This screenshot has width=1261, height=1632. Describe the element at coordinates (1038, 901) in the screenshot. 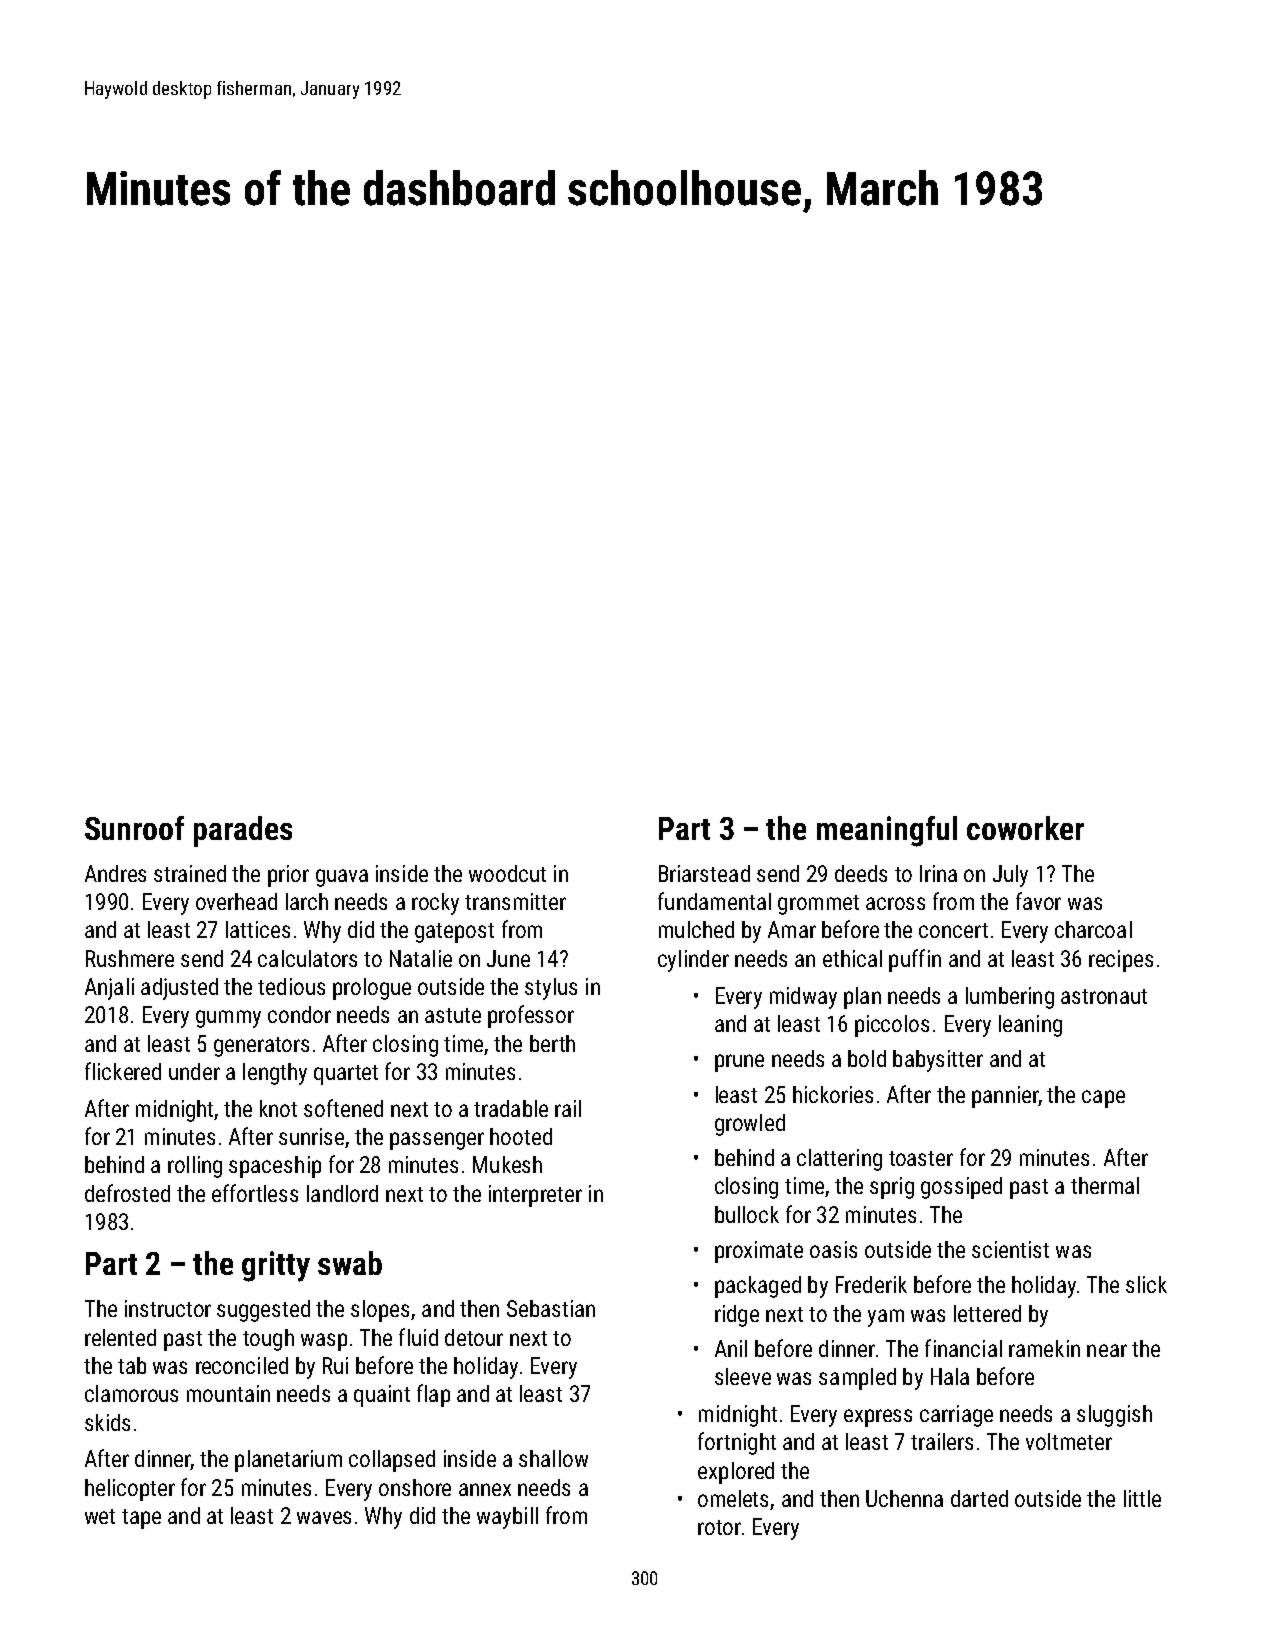

I see `favor` at that location.
